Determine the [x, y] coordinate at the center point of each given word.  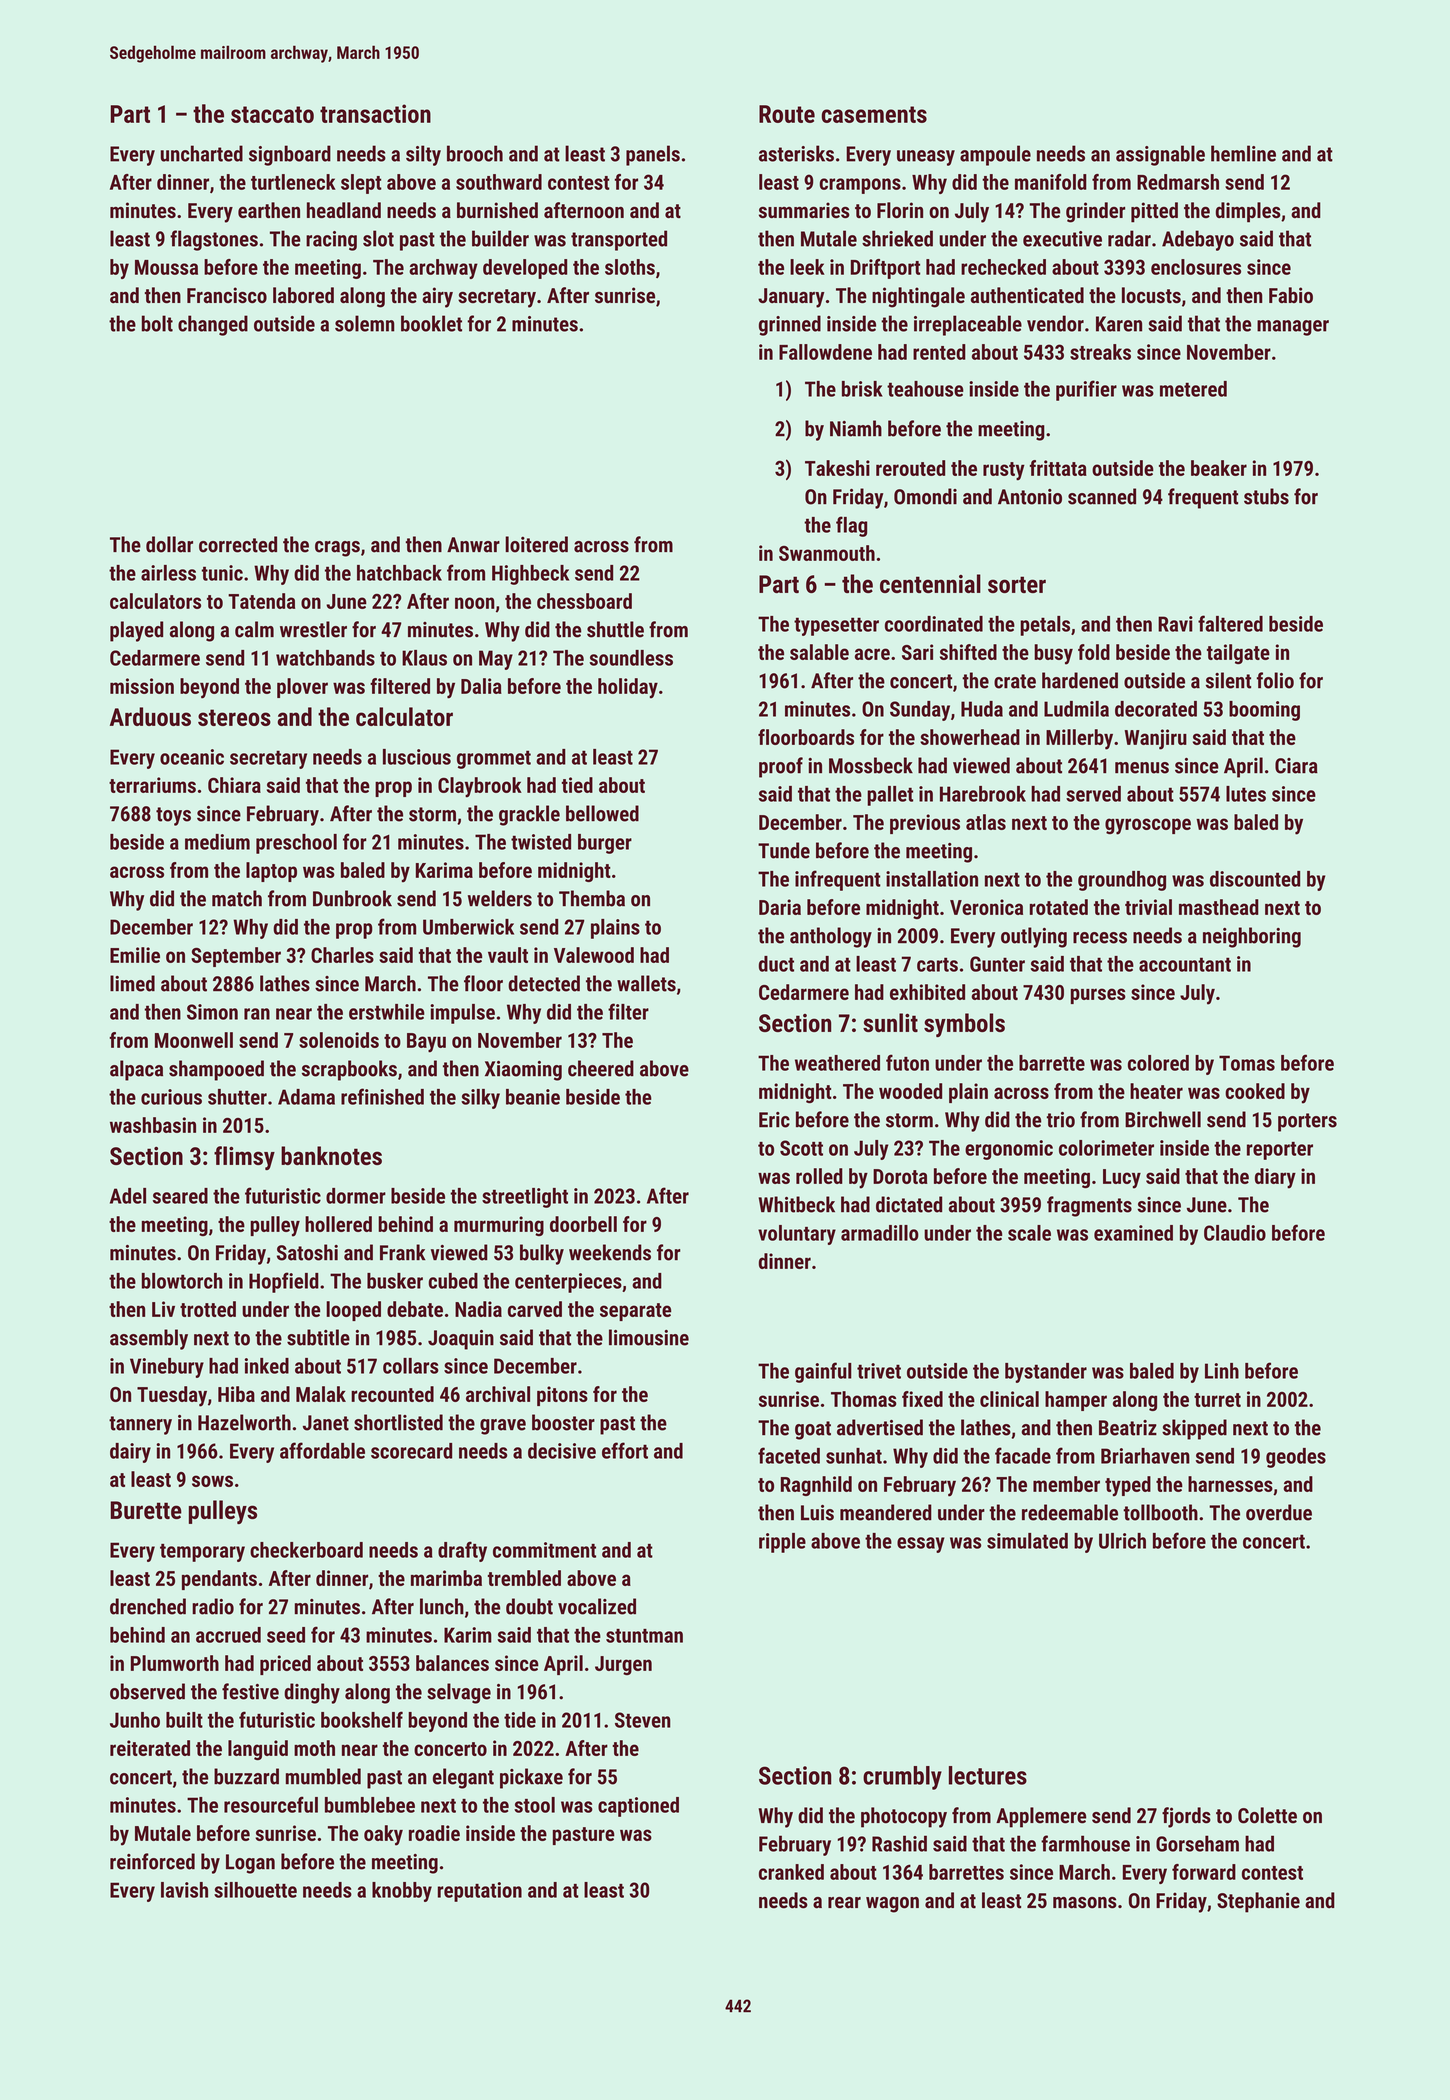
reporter [1280, 1151]
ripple [782, 1543]
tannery [140, 1425]
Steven [643, 1720]
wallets [646, 983]
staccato [272, 114]
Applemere [1041, 1817]
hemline [1243, 153]
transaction [375, 113]
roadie [434, 1833]
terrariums [152, 785]
